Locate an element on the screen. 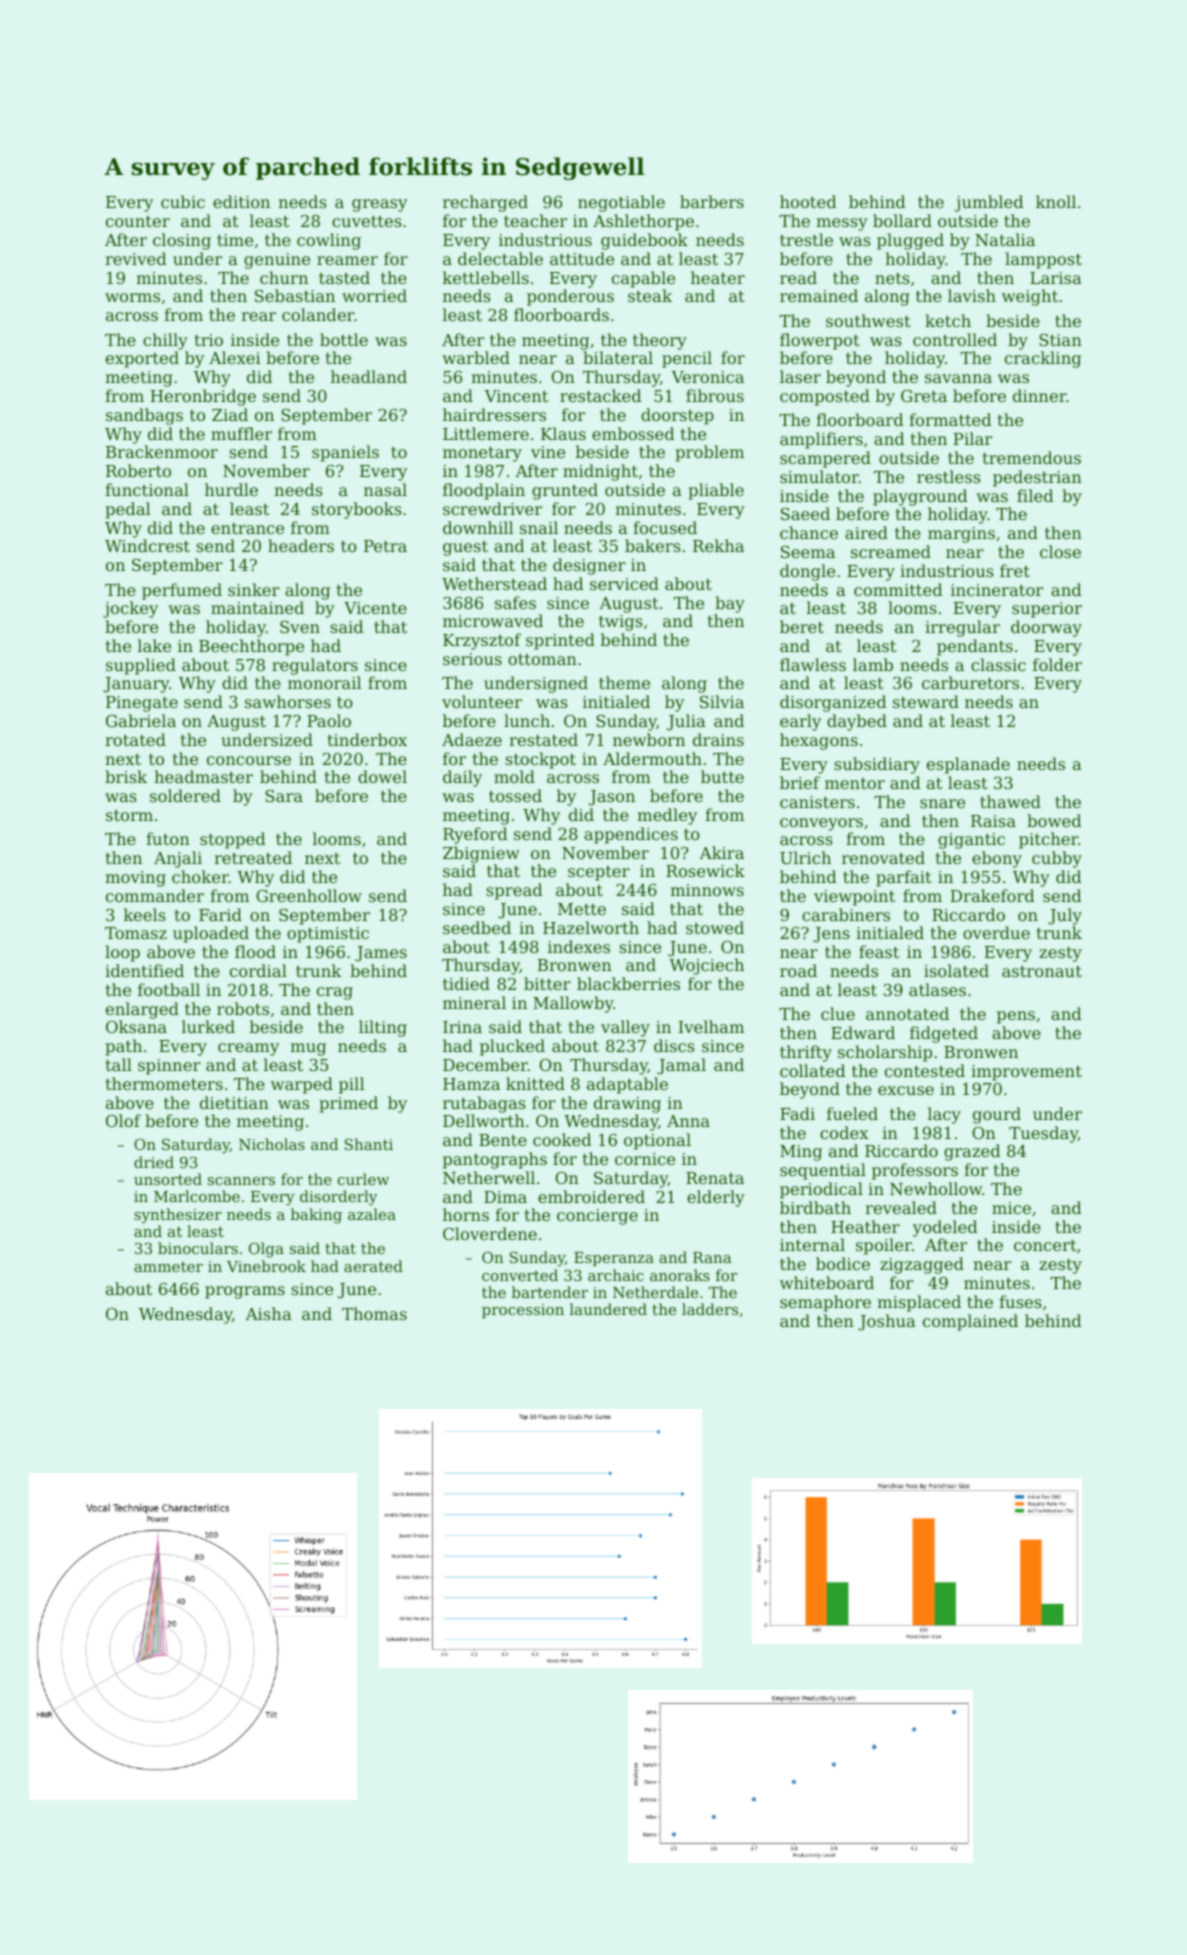 The height and width of the screenshot is (1955, 1187). thawed is located at coordinates (1010, 801).
